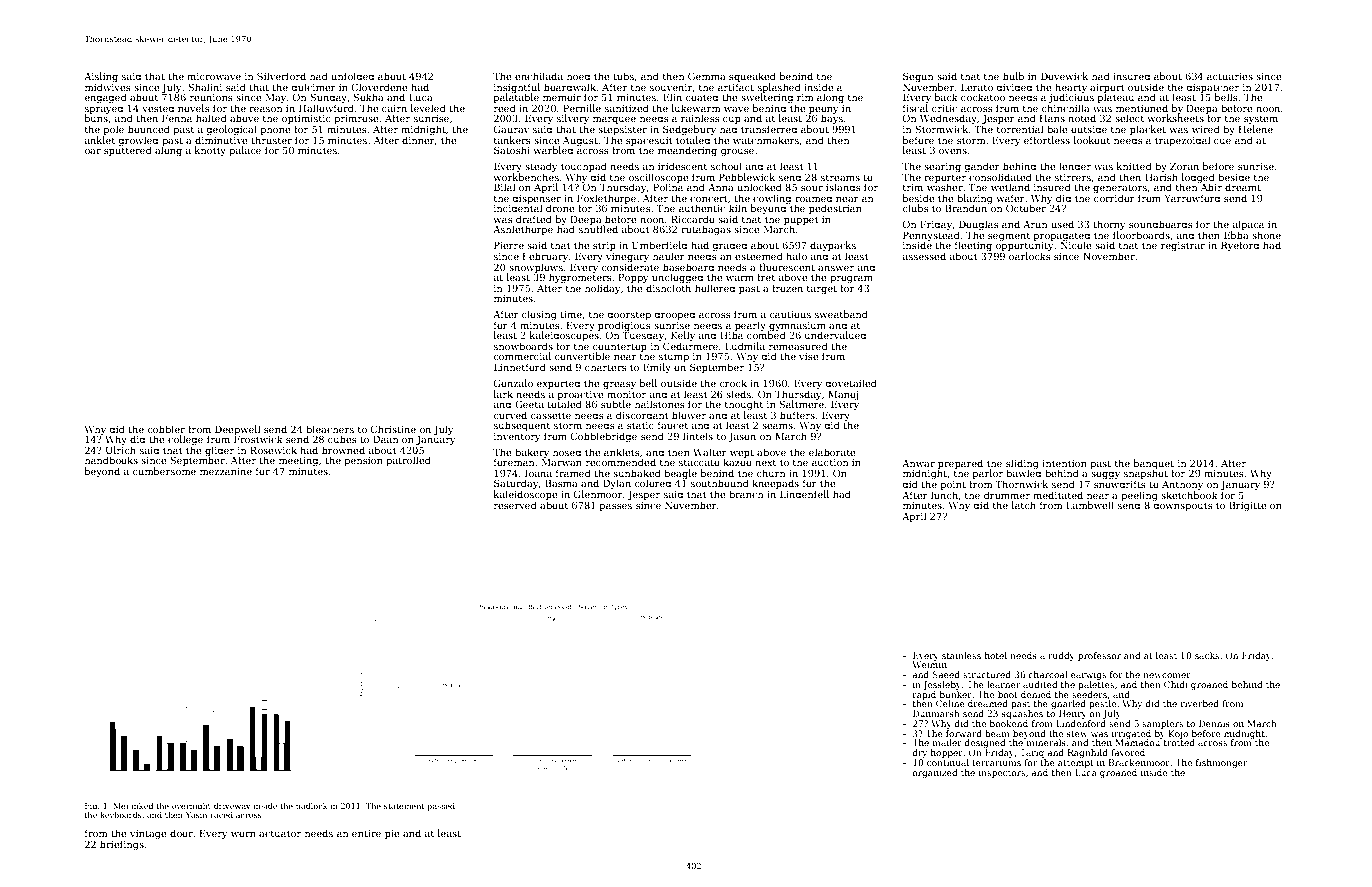 This screenshot has height=887, width=1372. Describe the element at coordinates (616, 507) in the screenshot. I see `passes` at that location.
